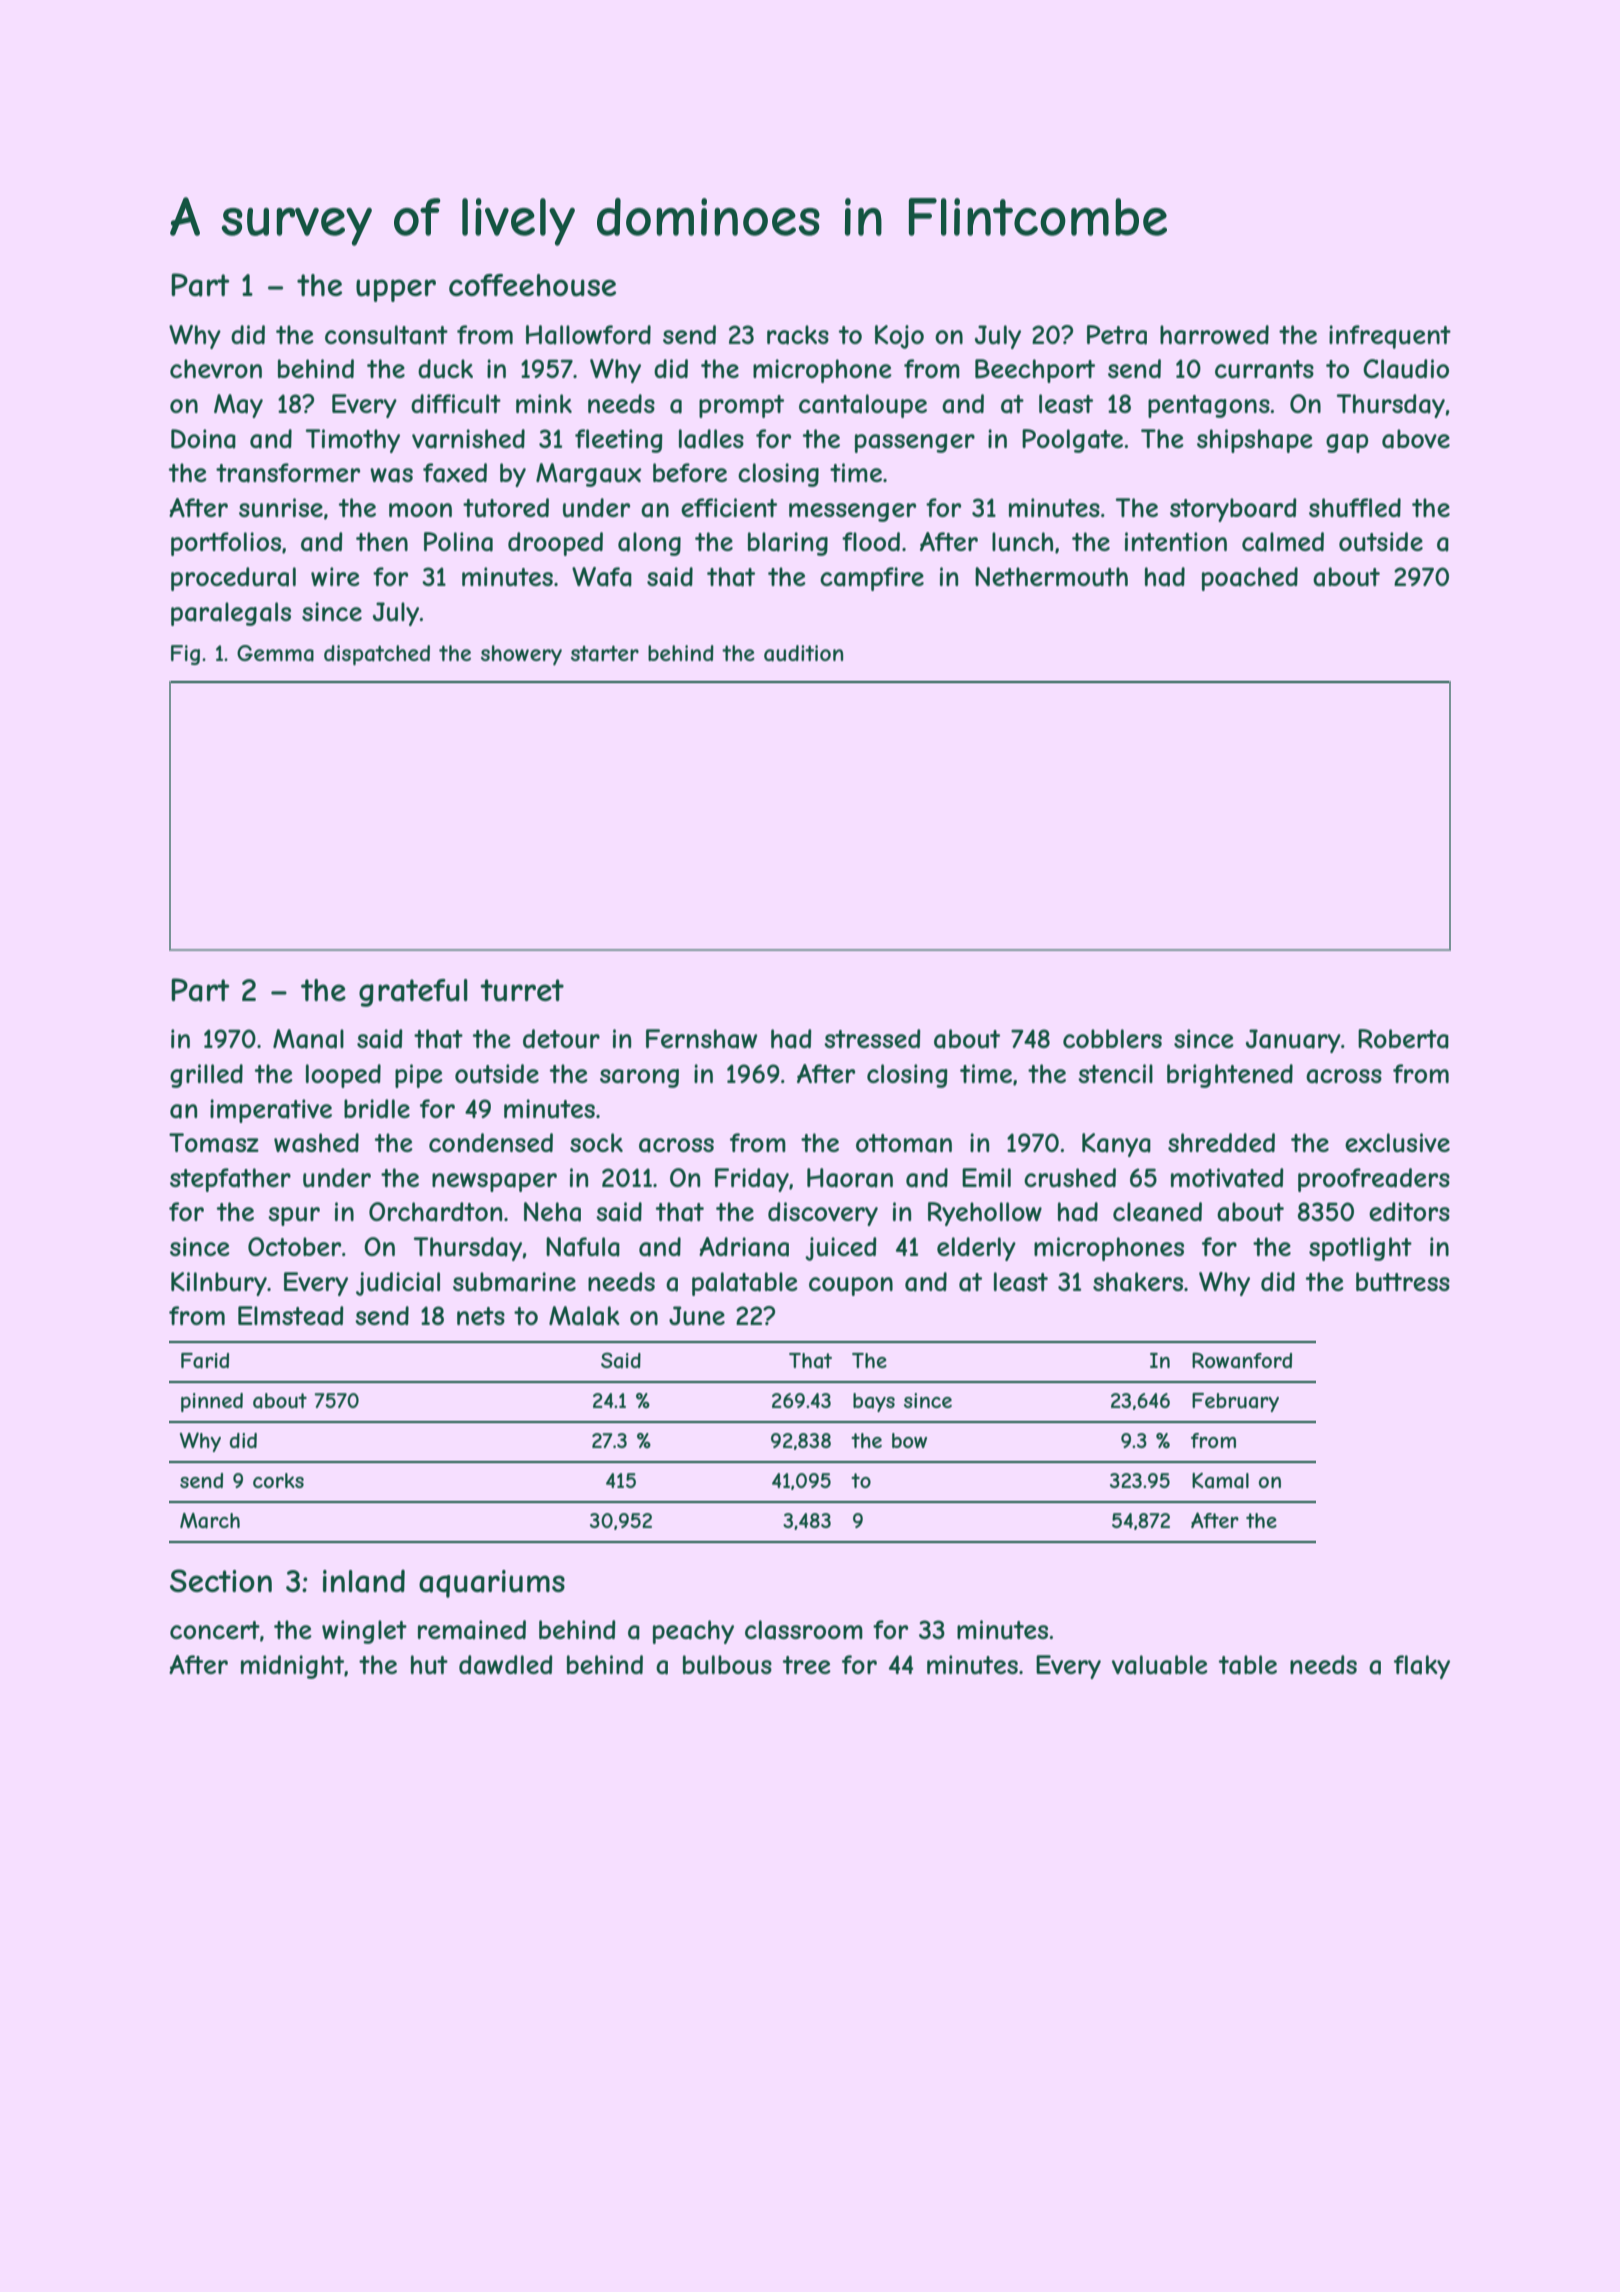 This screenshot has width=1620, height=2292. What do you see at coordinates (521, 655) in the screenshot?
I see `showery` at bounding box center [521, 655].
